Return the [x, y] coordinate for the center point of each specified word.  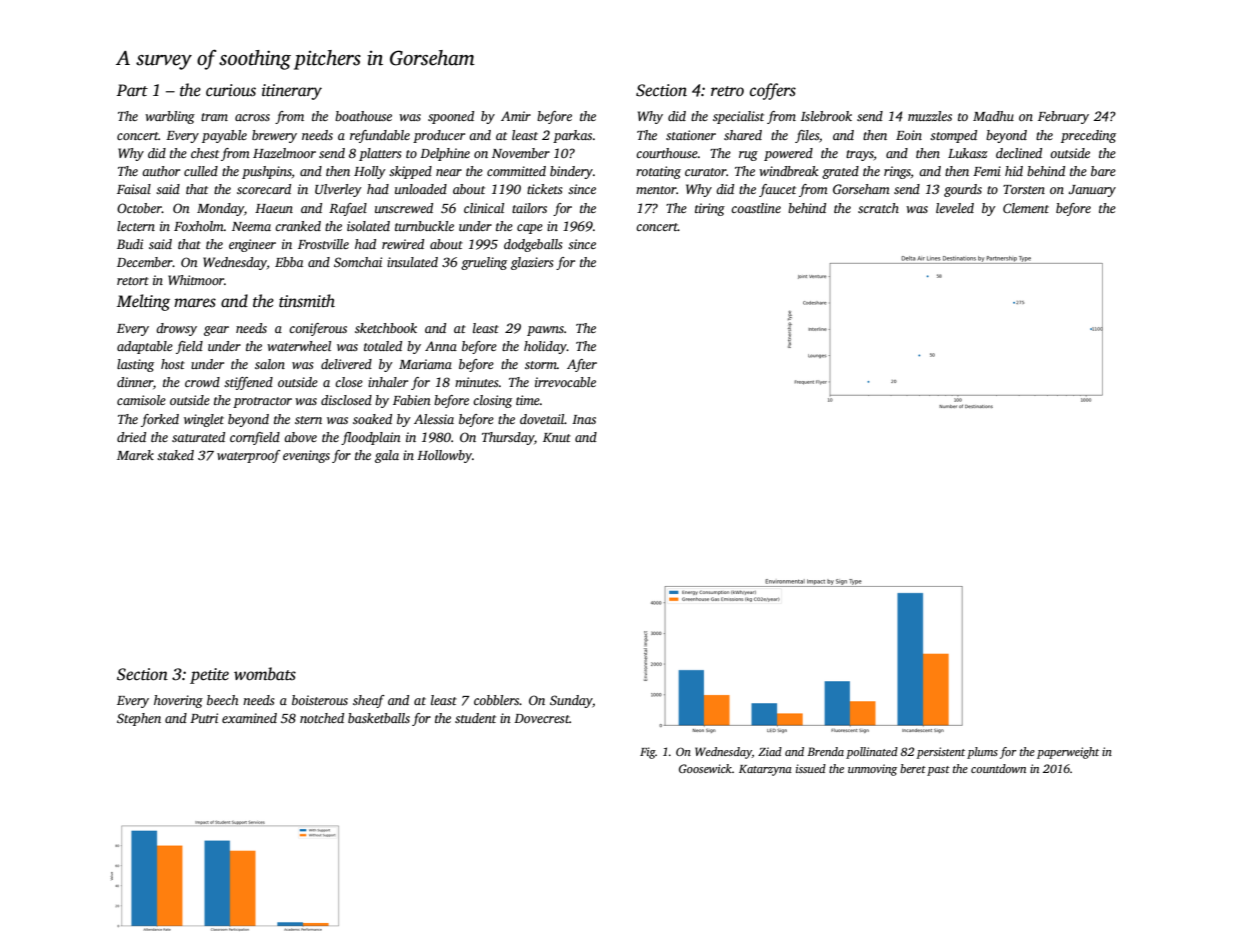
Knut [557, 437]
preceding [1088, 136]
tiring [710, 209]
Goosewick [705, 768]
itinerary [292, 92]
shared [743, 135]
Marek [135, 455]
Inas [584, 419]
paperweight [1068, 753]
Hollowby [444, 456]
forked [160, 420]
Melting [143, 302]
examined [249, 718]
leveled [955, 208]
